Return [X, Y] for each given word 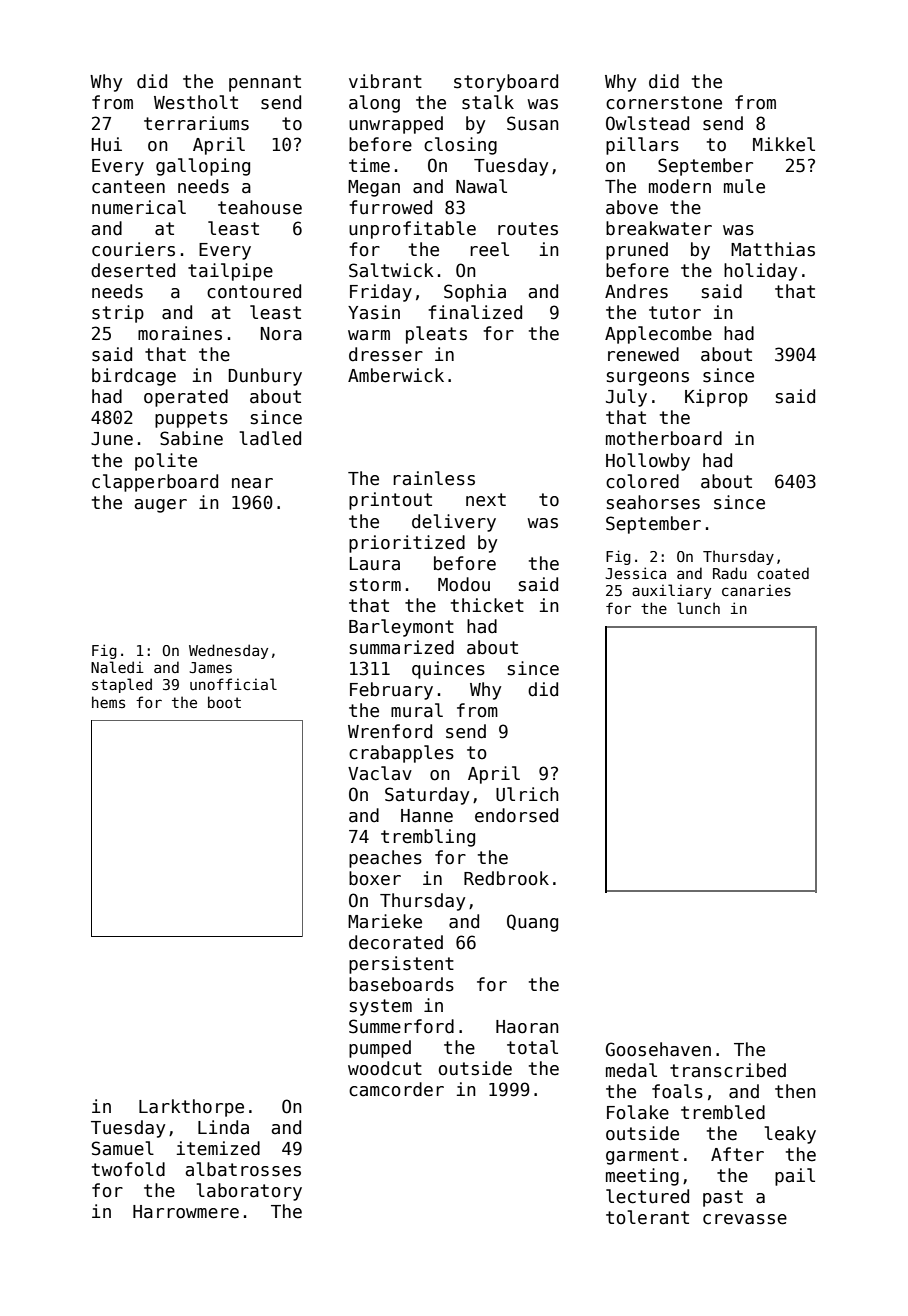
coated [783, 573]
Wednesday [228, 651]
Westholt [196, 102]
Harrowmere [186, 1212]
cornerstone [664, 103]
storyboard [506, 83]
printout [390, 501]
